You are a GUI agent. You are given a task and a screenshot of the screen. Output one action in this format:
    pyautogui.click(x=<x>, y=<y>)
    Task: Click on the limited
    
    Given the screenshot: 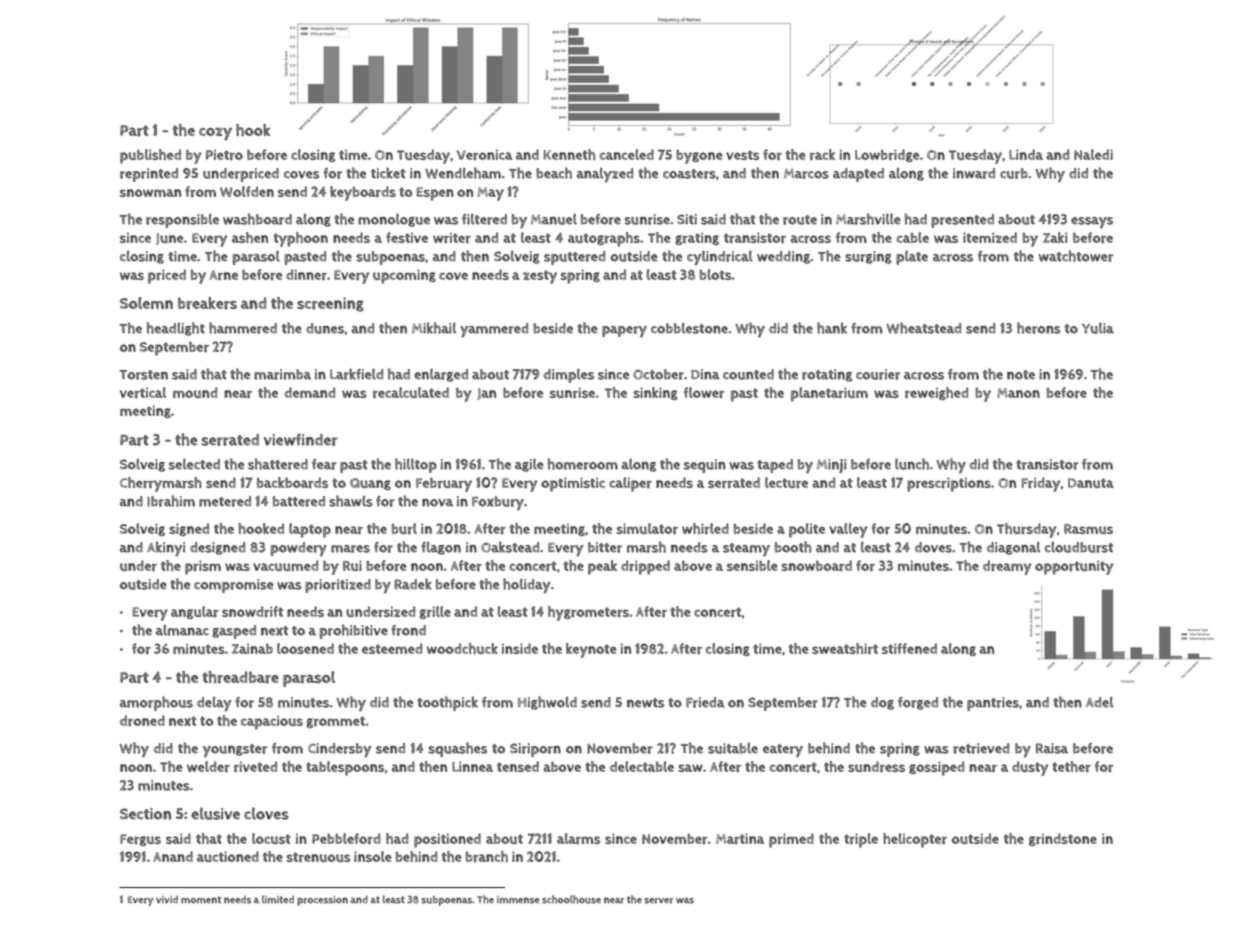 What is the action you would take?
    pyautogui.click(x=278, y=899)
